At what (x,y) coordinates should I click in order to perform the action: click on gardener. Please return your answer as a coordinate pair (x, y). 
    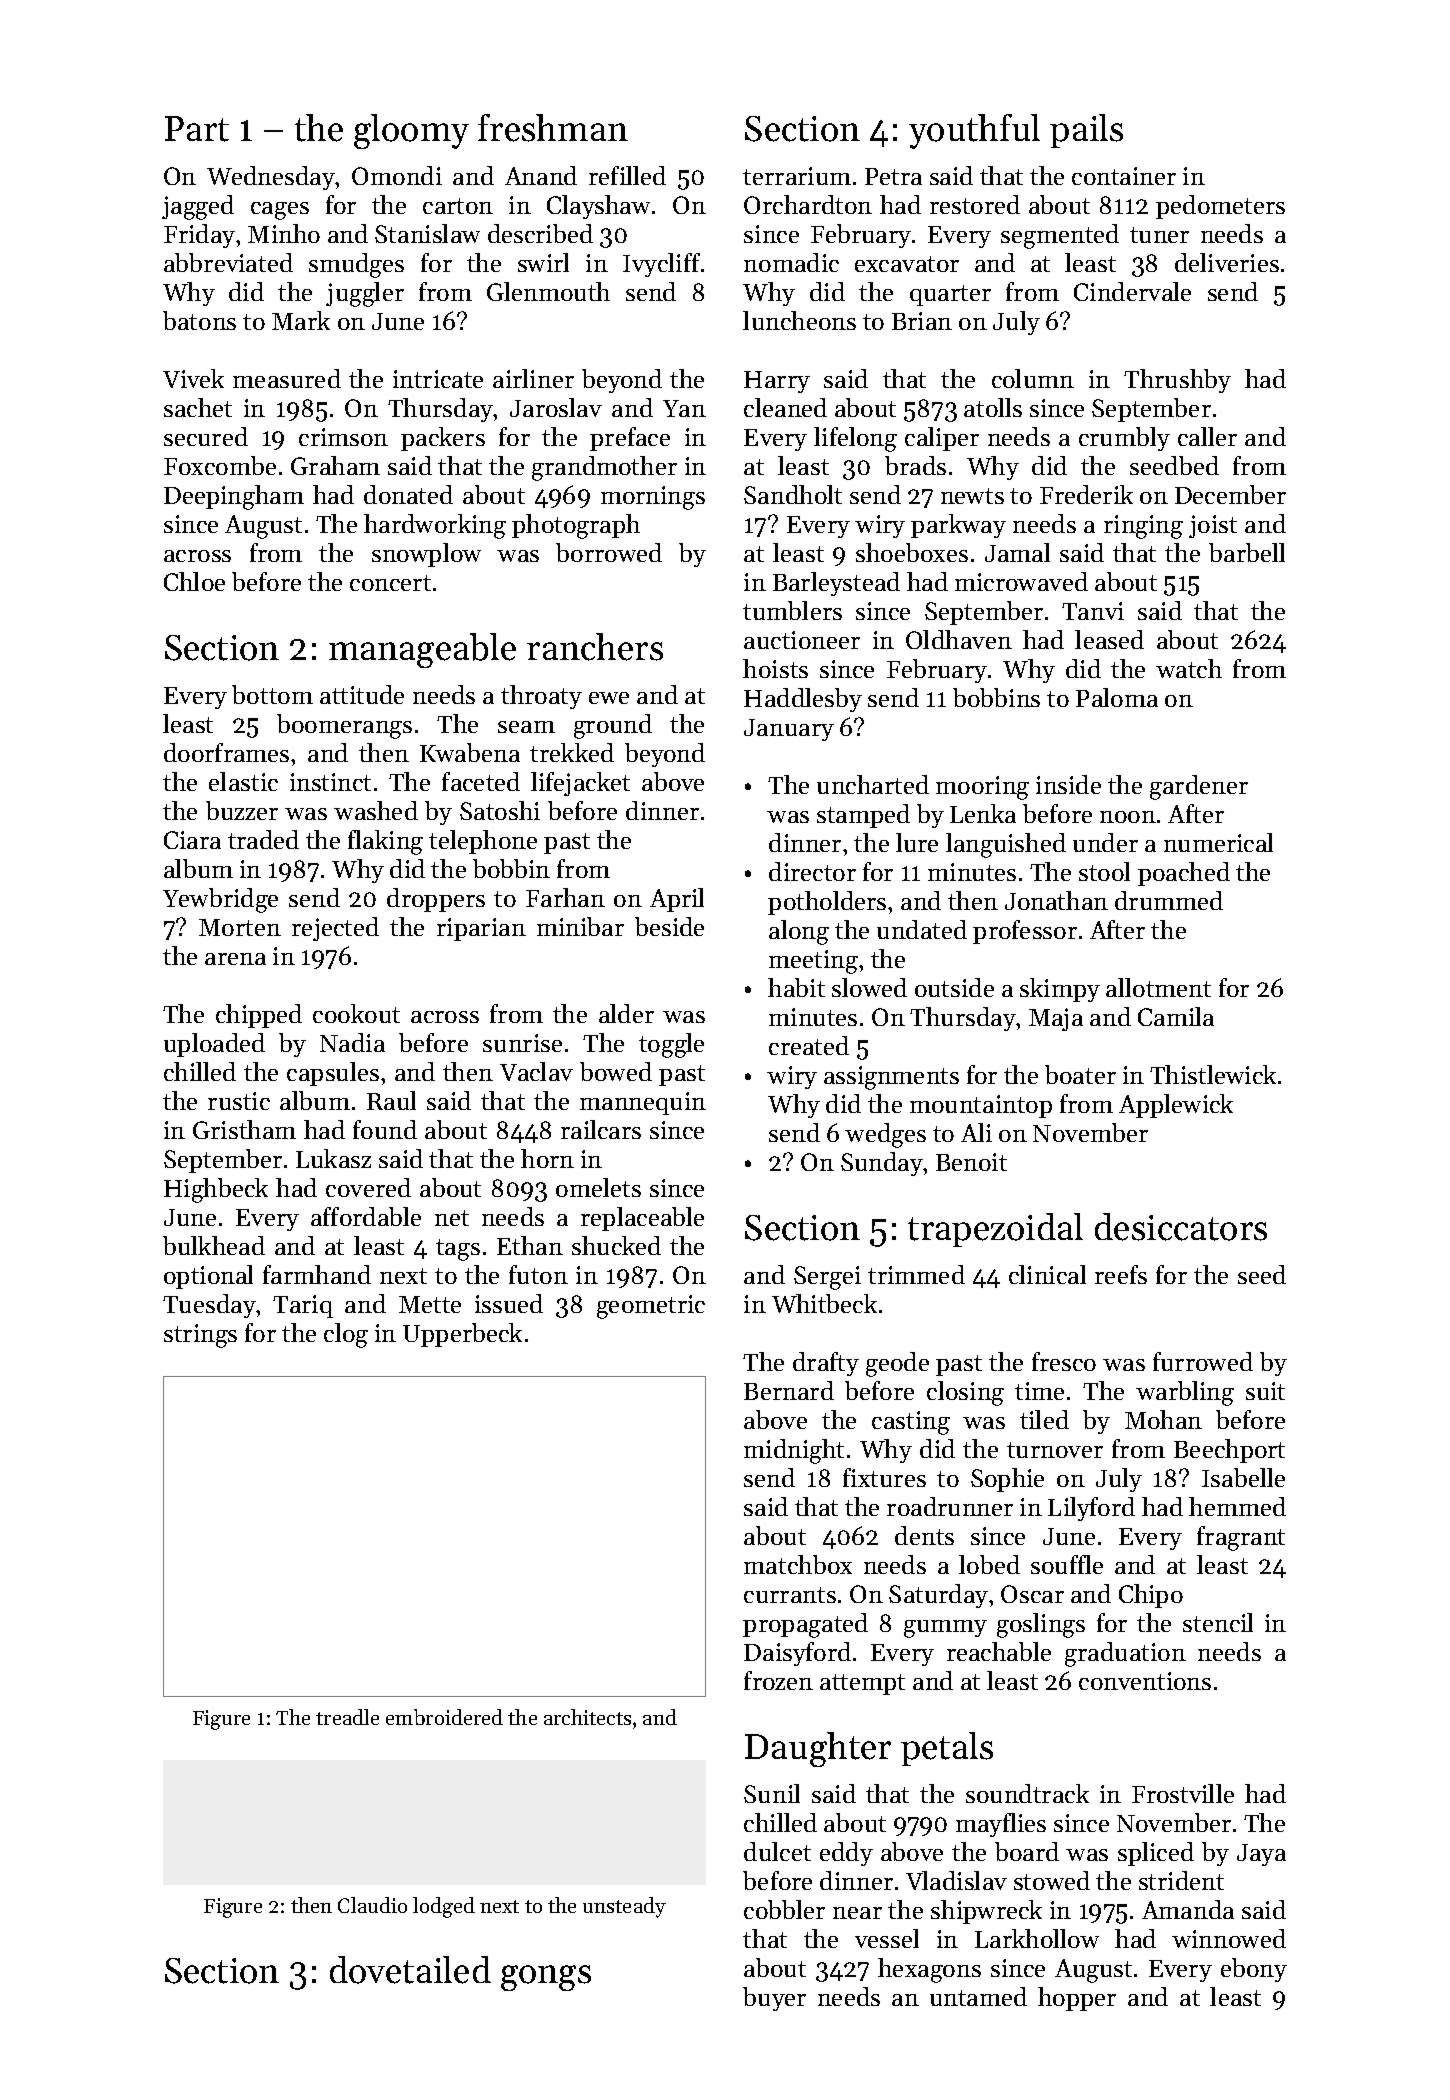
    Looking at the image, I should click on (1199, 787).
